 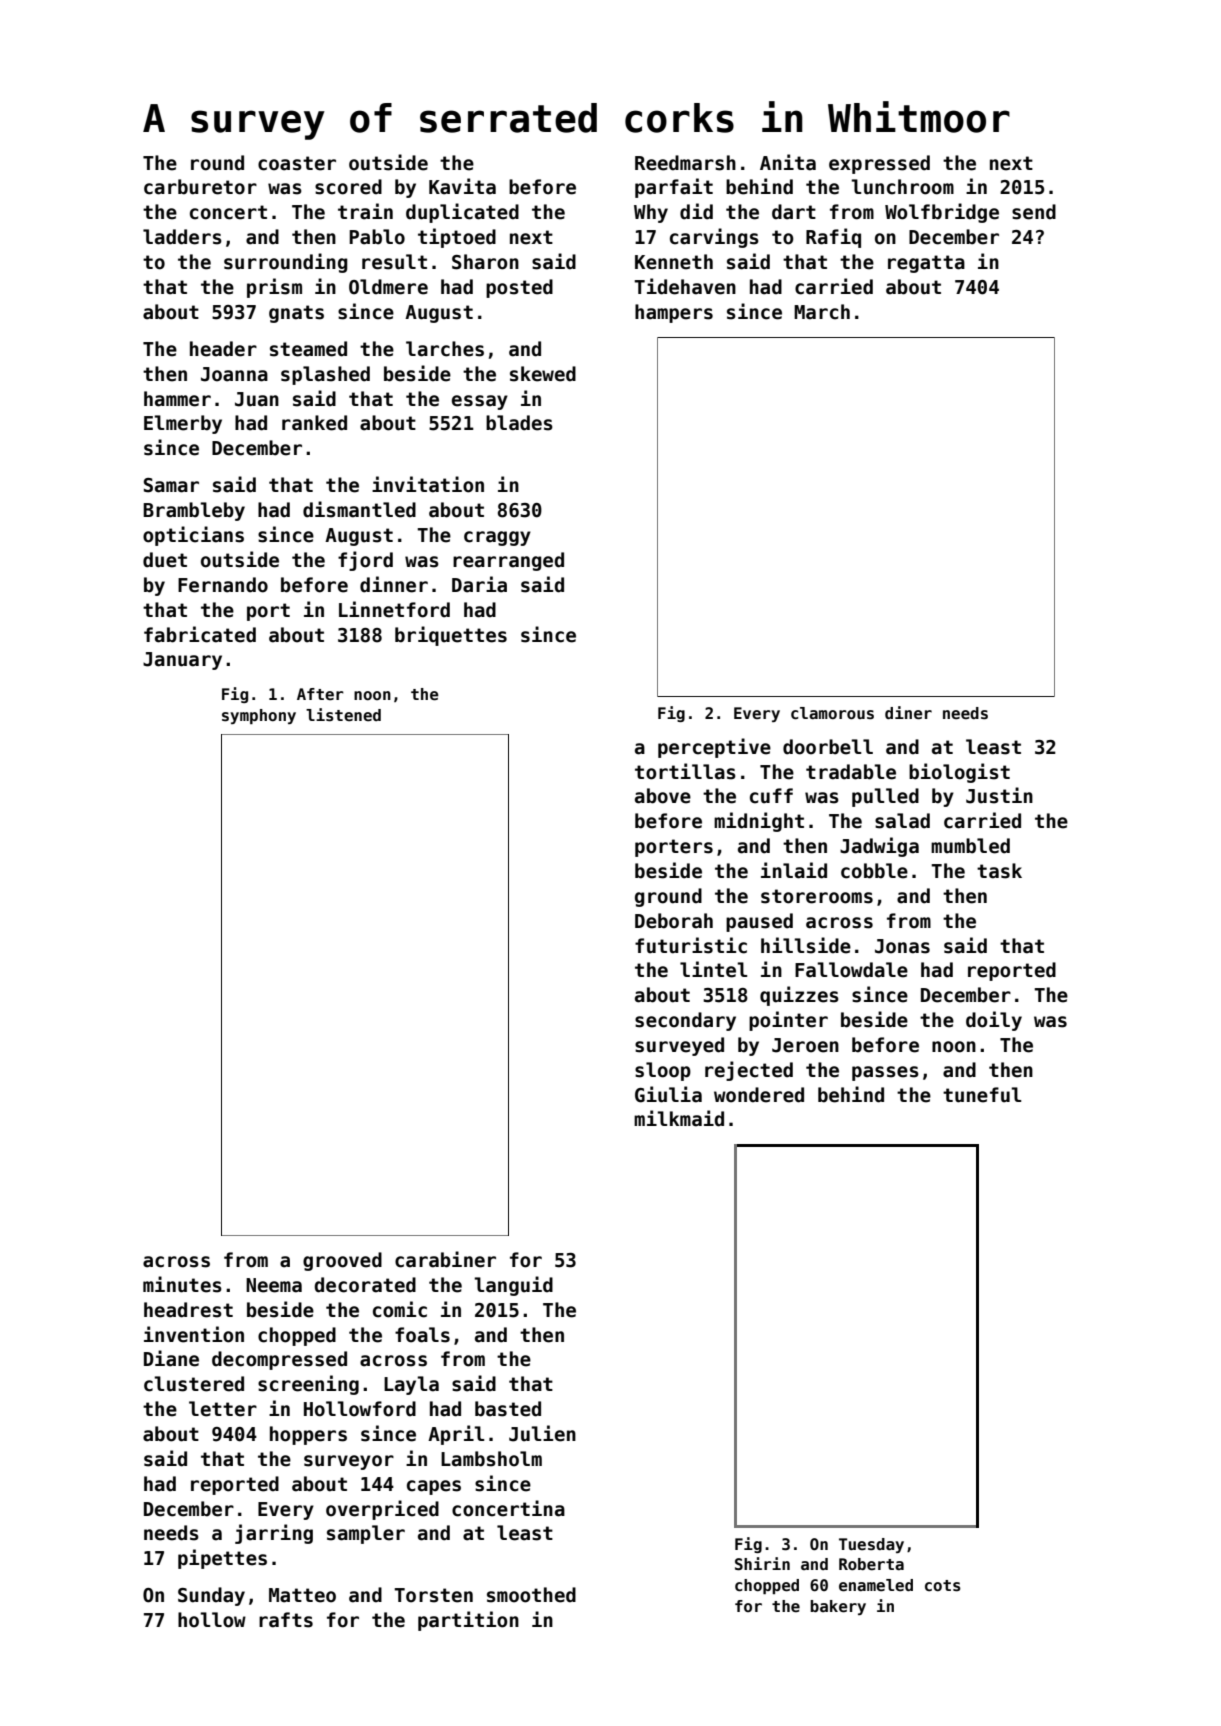 What do you see at coordinates (462, 186) in the page?
I see `Kavita` at bounding box center [462, 186].
